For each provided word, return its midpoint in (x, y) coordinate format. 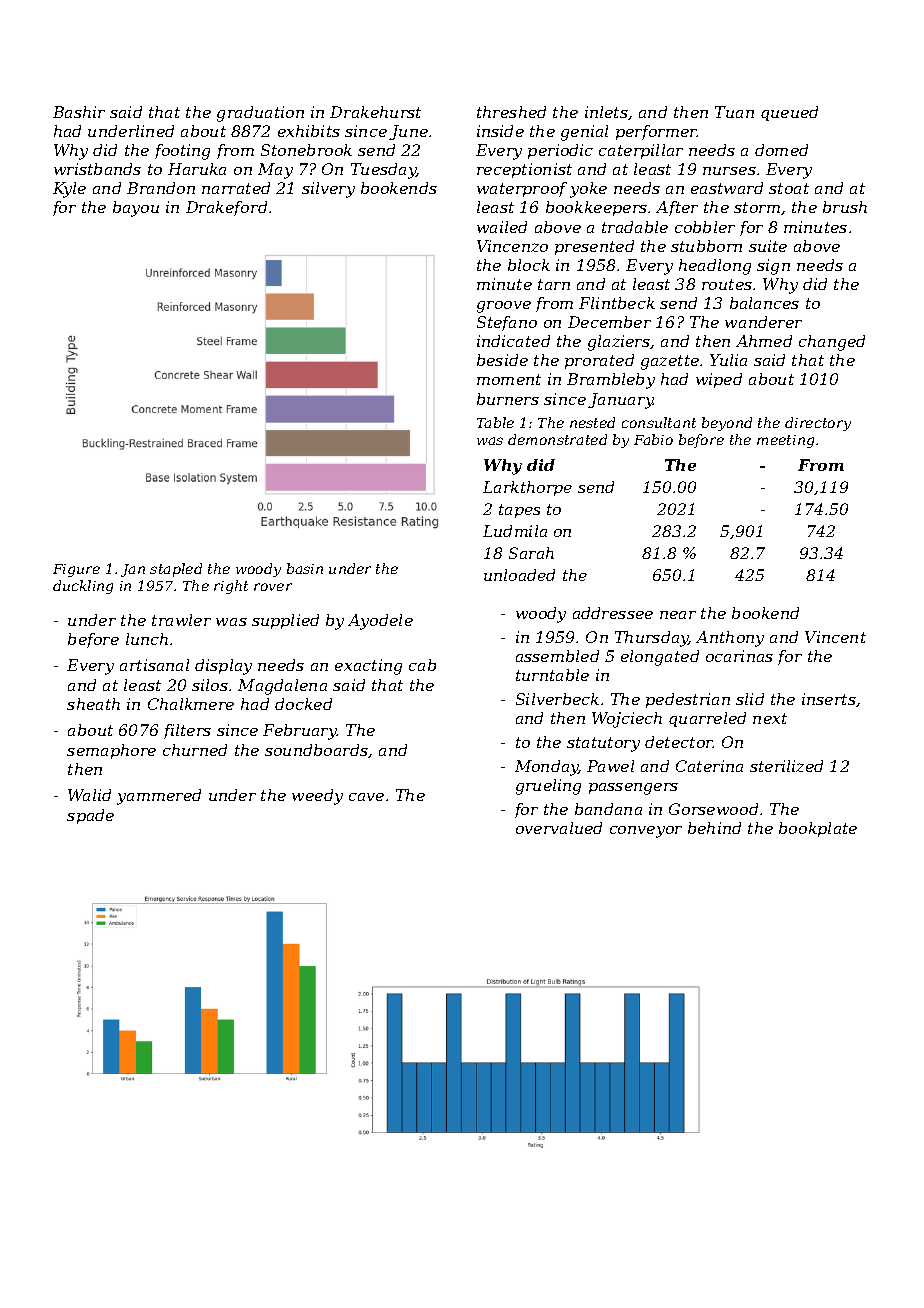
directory (818, 424)
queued (789, 113)
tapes (519, 511)
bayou (136, 209)
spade (90, 816)
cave (366, 797)
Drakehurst (375, 112)
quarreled (707, 719)
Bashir (79, 112)
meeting (785, 441)
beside (502, 360)
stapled (176, 570)
